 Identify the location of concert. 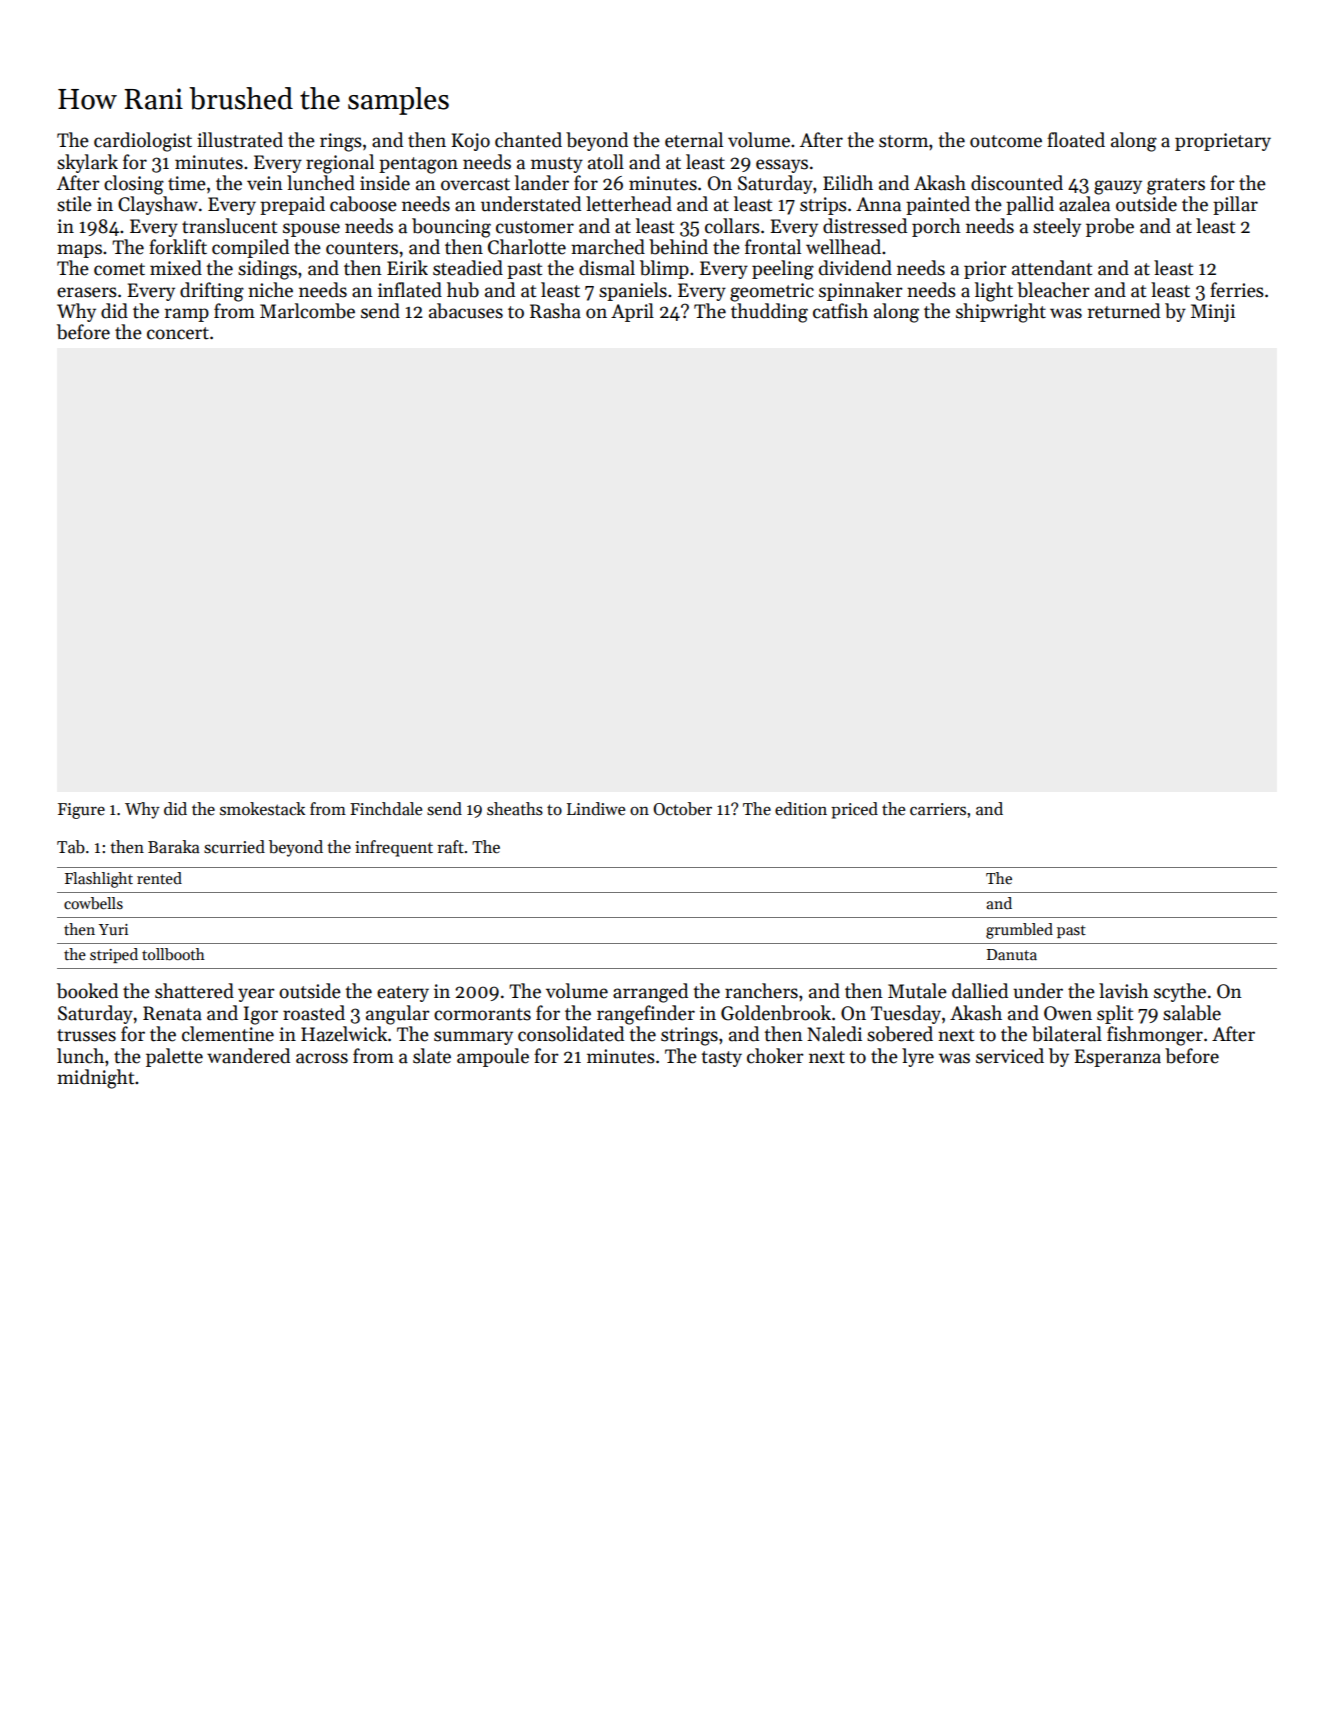
(178, 333).
